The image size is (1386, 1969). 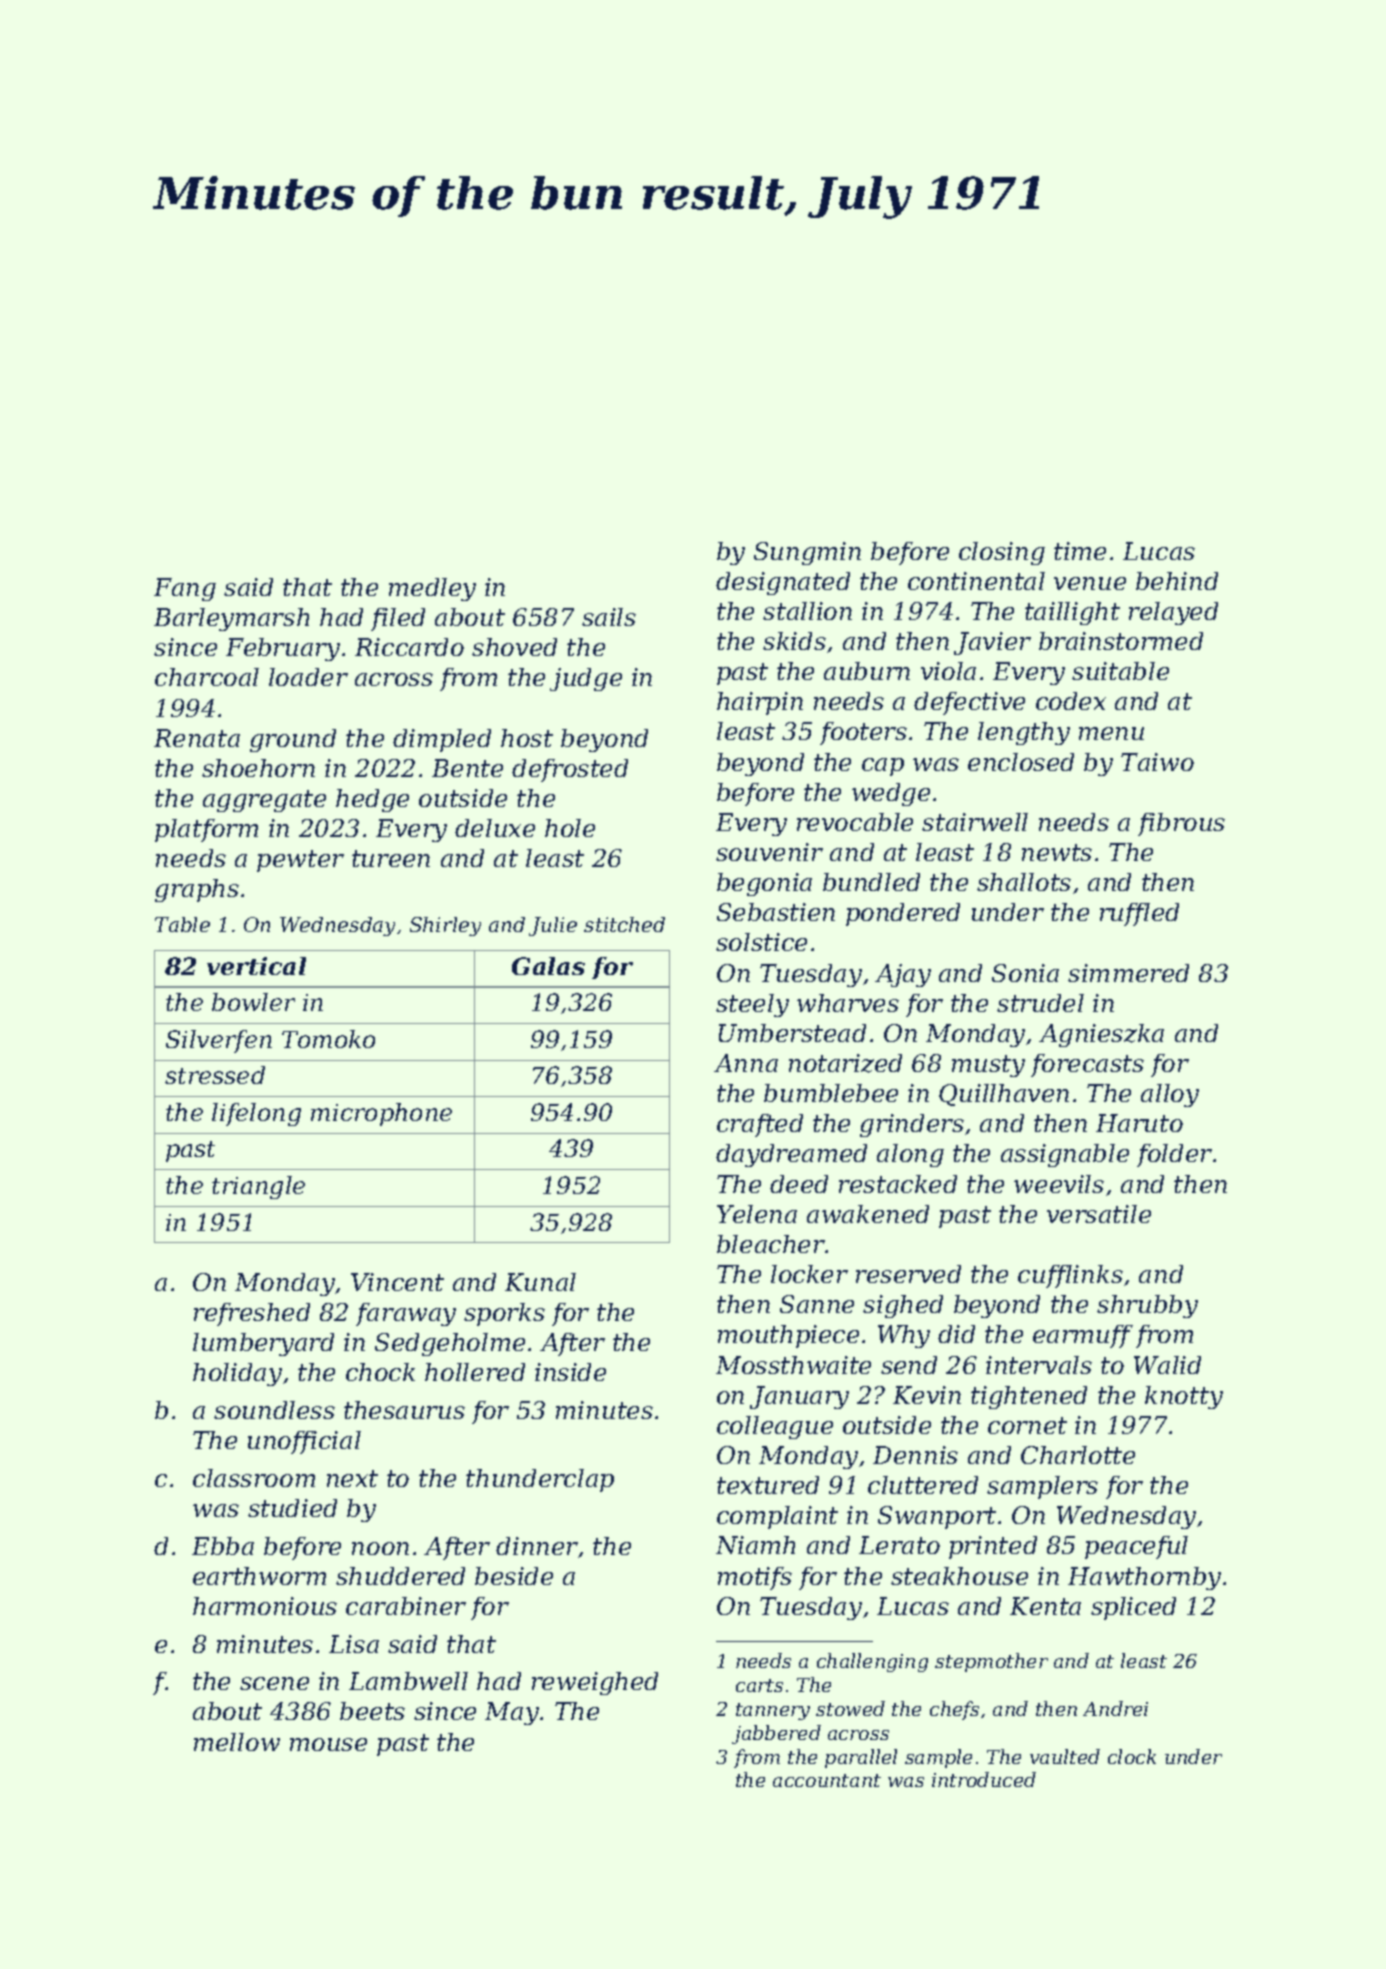 I want to click on mellow, so click(x=237, y=1742).
